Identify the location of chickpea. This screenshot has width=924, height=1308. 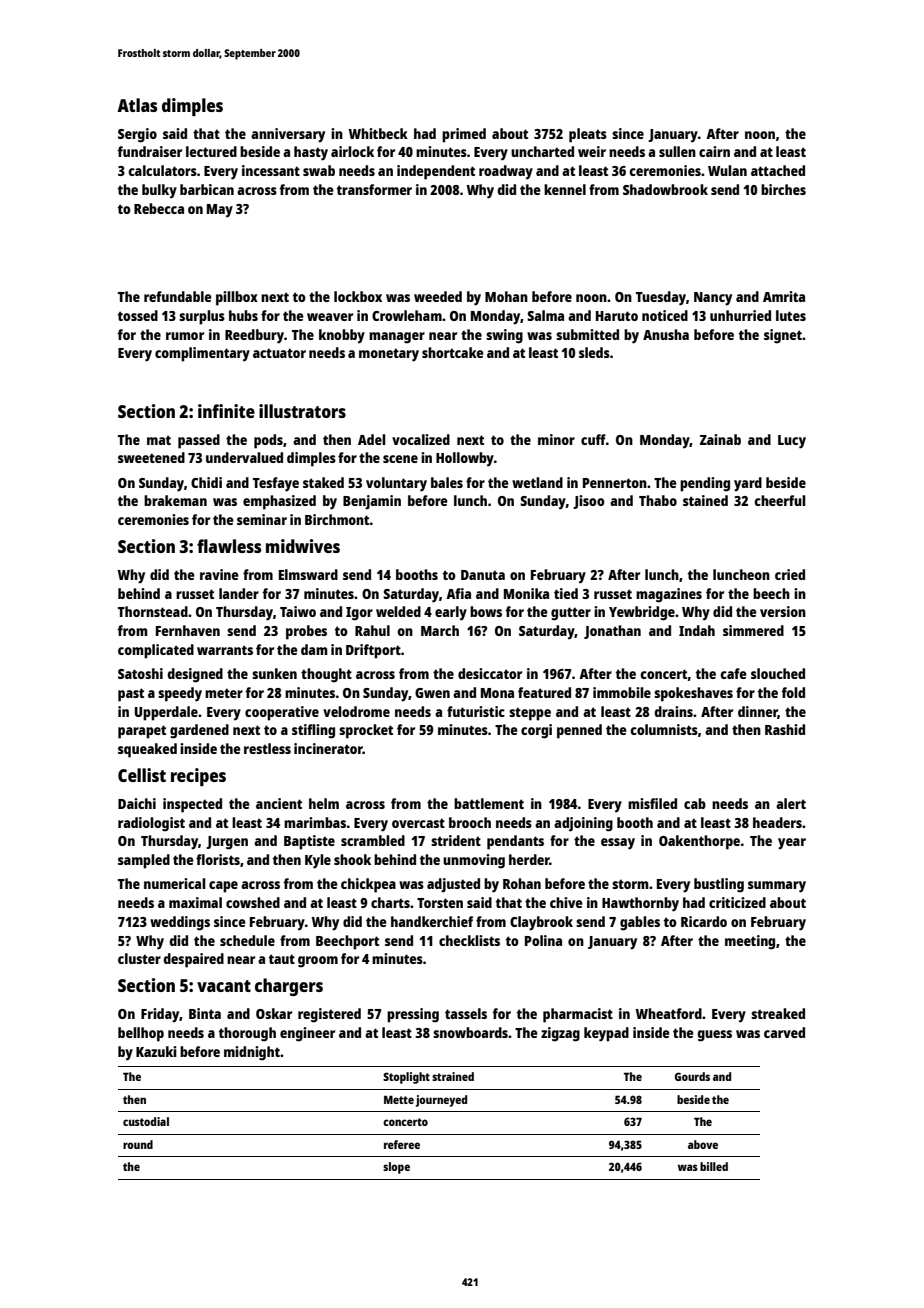
(368, 885).
